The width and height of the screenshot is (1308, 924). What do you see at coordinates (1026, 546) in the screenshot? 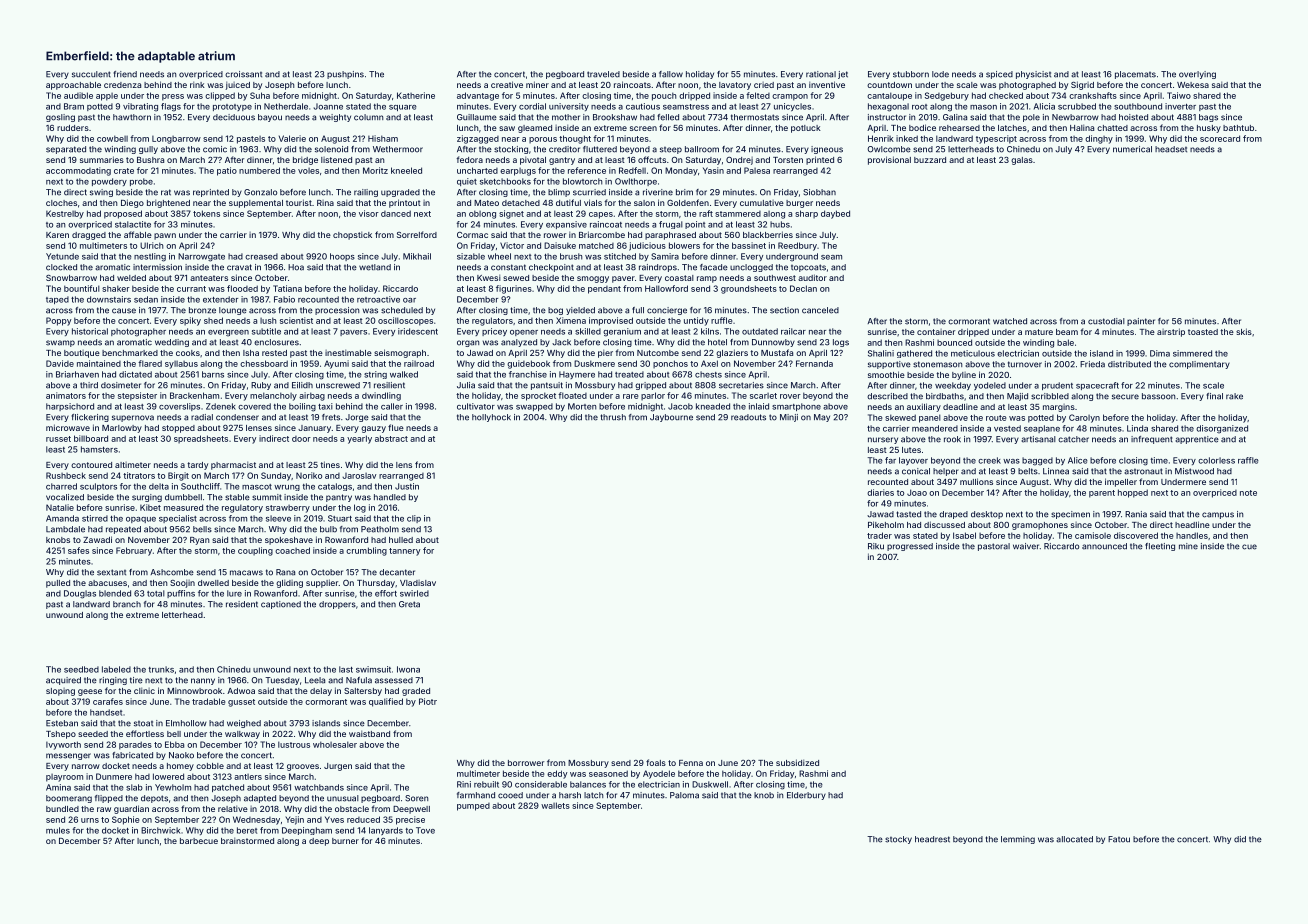
I see `waiver` at bounding box center [1026, 546].
